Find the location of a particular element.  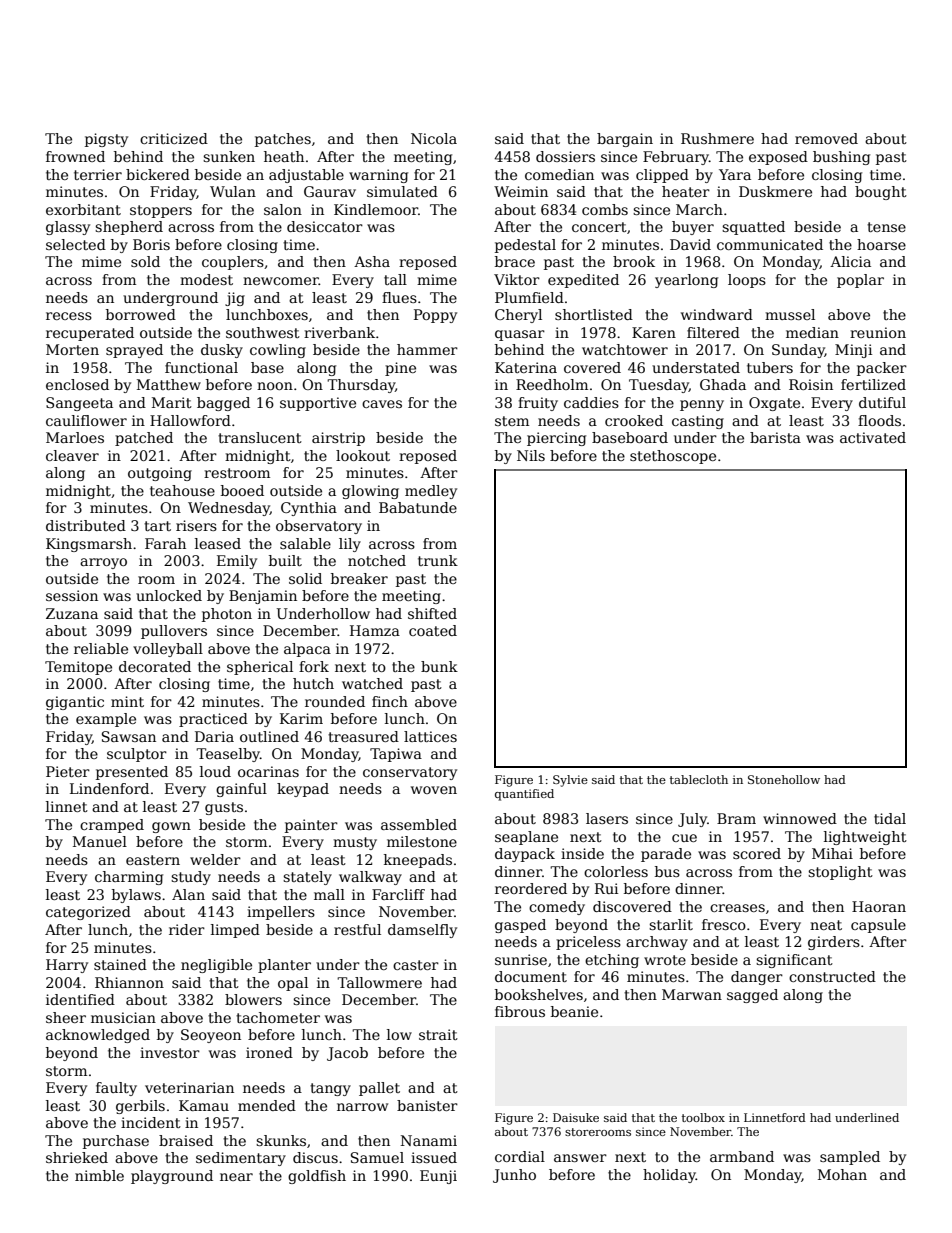

criticized is located at coordinates (174, 138).
